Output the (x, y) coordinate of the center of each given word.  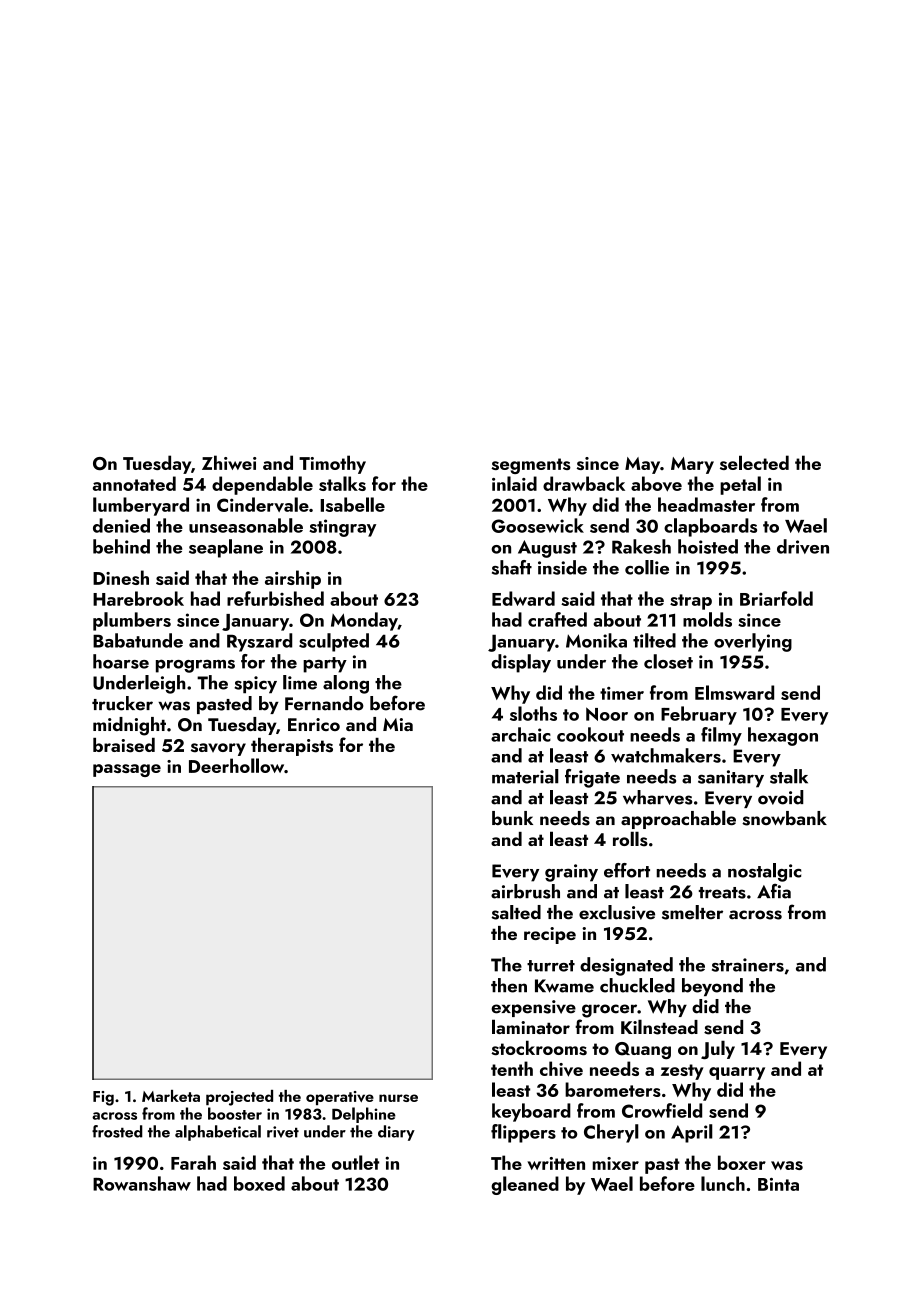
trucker (122, 703)
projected (239, 1098)
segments (531, 466)
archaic (521, 734)
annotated (134, 483)
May (642, 465)
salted (516, 912)
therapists (292, 747)
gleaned (525, 1185)
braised (124, 745)
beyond (712, 987)
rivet (283, 1132)
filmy (721, 736)
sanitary (731, 779)
